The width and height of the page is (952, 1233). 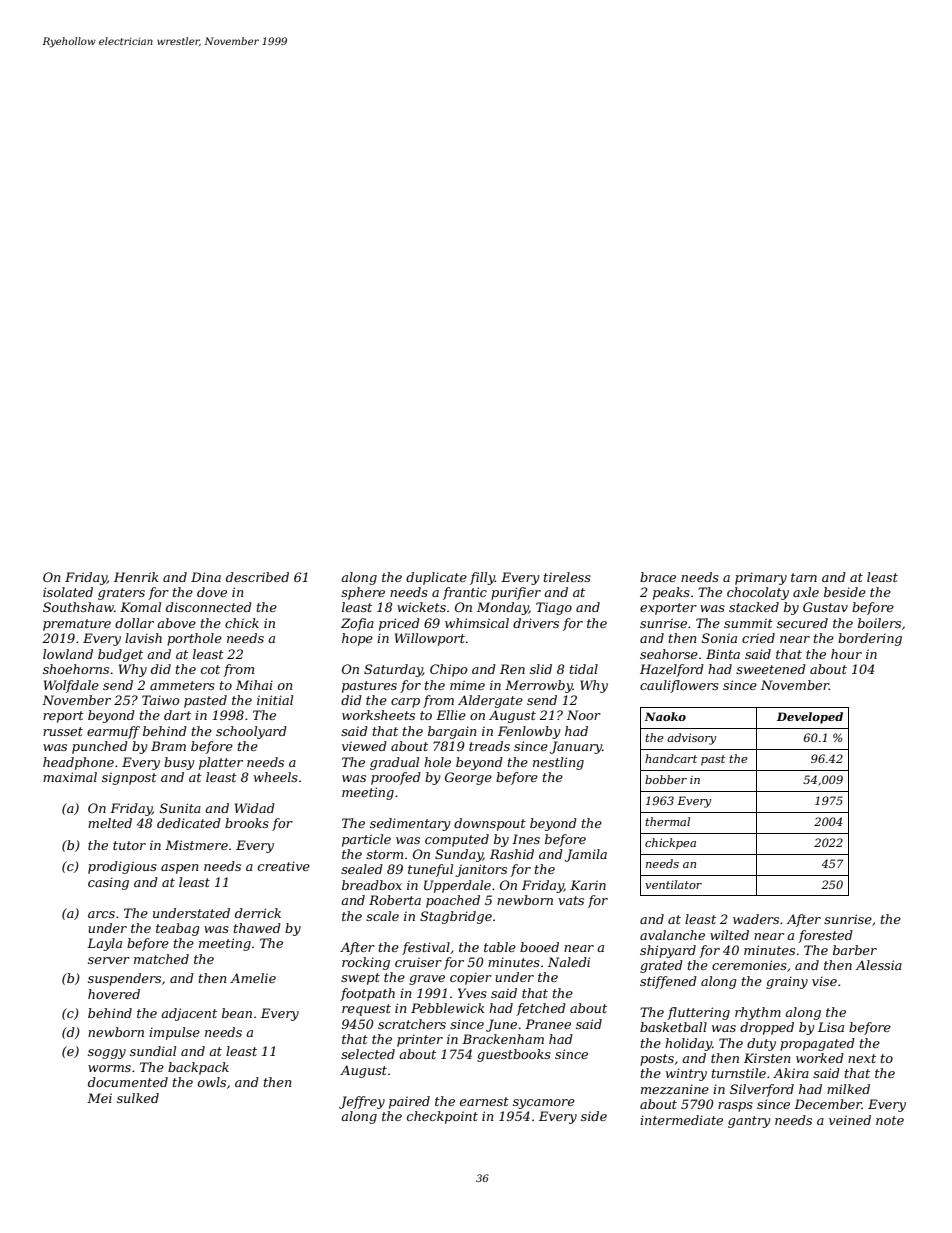 What do you see at coordinates (436, 578) in the page?
I see `duplicate` at bounding box center [436, 578].
